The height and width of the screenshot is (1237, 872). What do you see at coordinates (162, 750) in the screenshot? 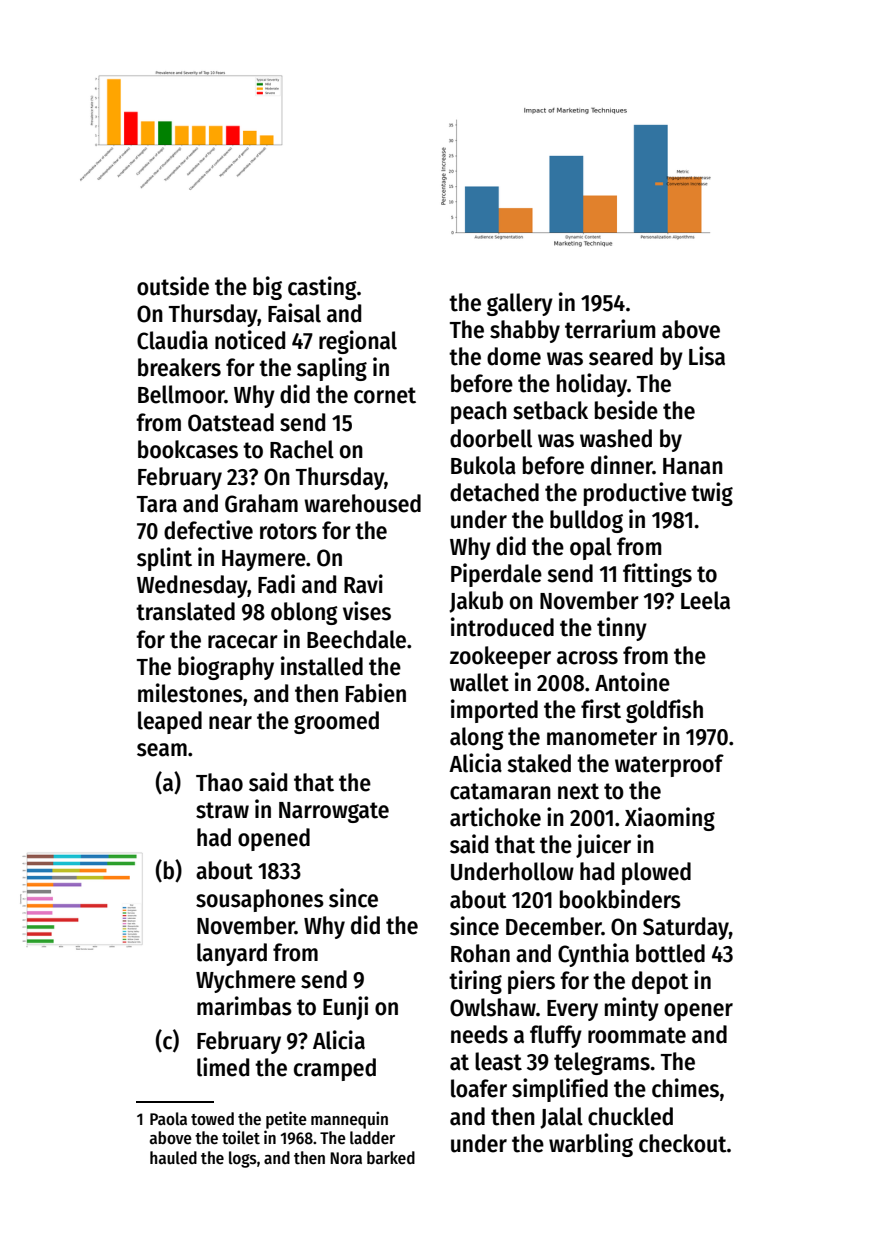
I see `seam` at bounding box center [162, 750].
